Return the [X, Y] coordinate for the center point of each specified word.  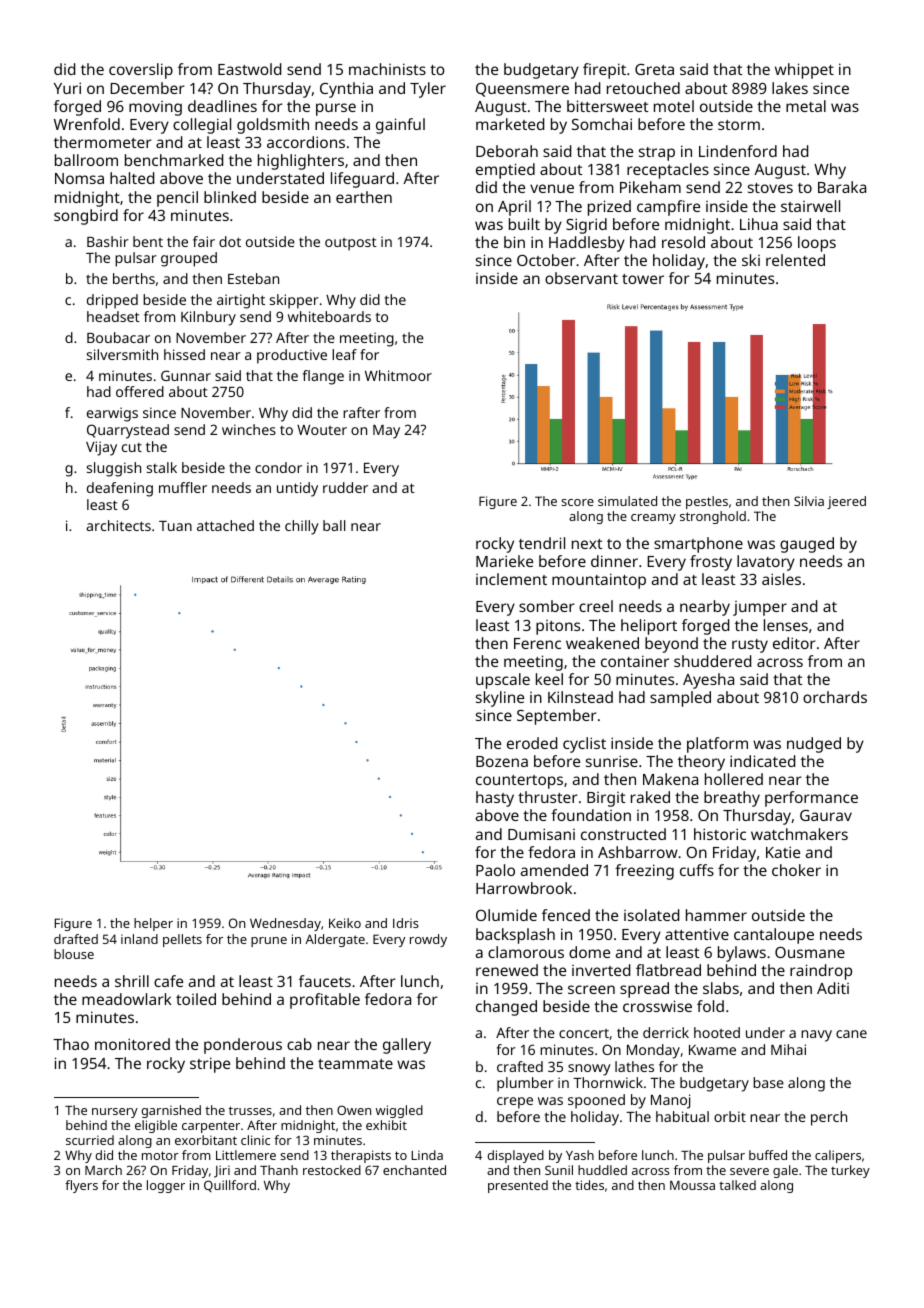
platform [717, 745]
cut [132, 447]
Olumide [506, 915]
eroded [532, 743]
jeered [846, 502]
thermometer [103, 142]
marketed [510, 124]
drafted [76, 939]
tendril [542, 543]
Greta [654, 69]
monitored [132, 1044]
